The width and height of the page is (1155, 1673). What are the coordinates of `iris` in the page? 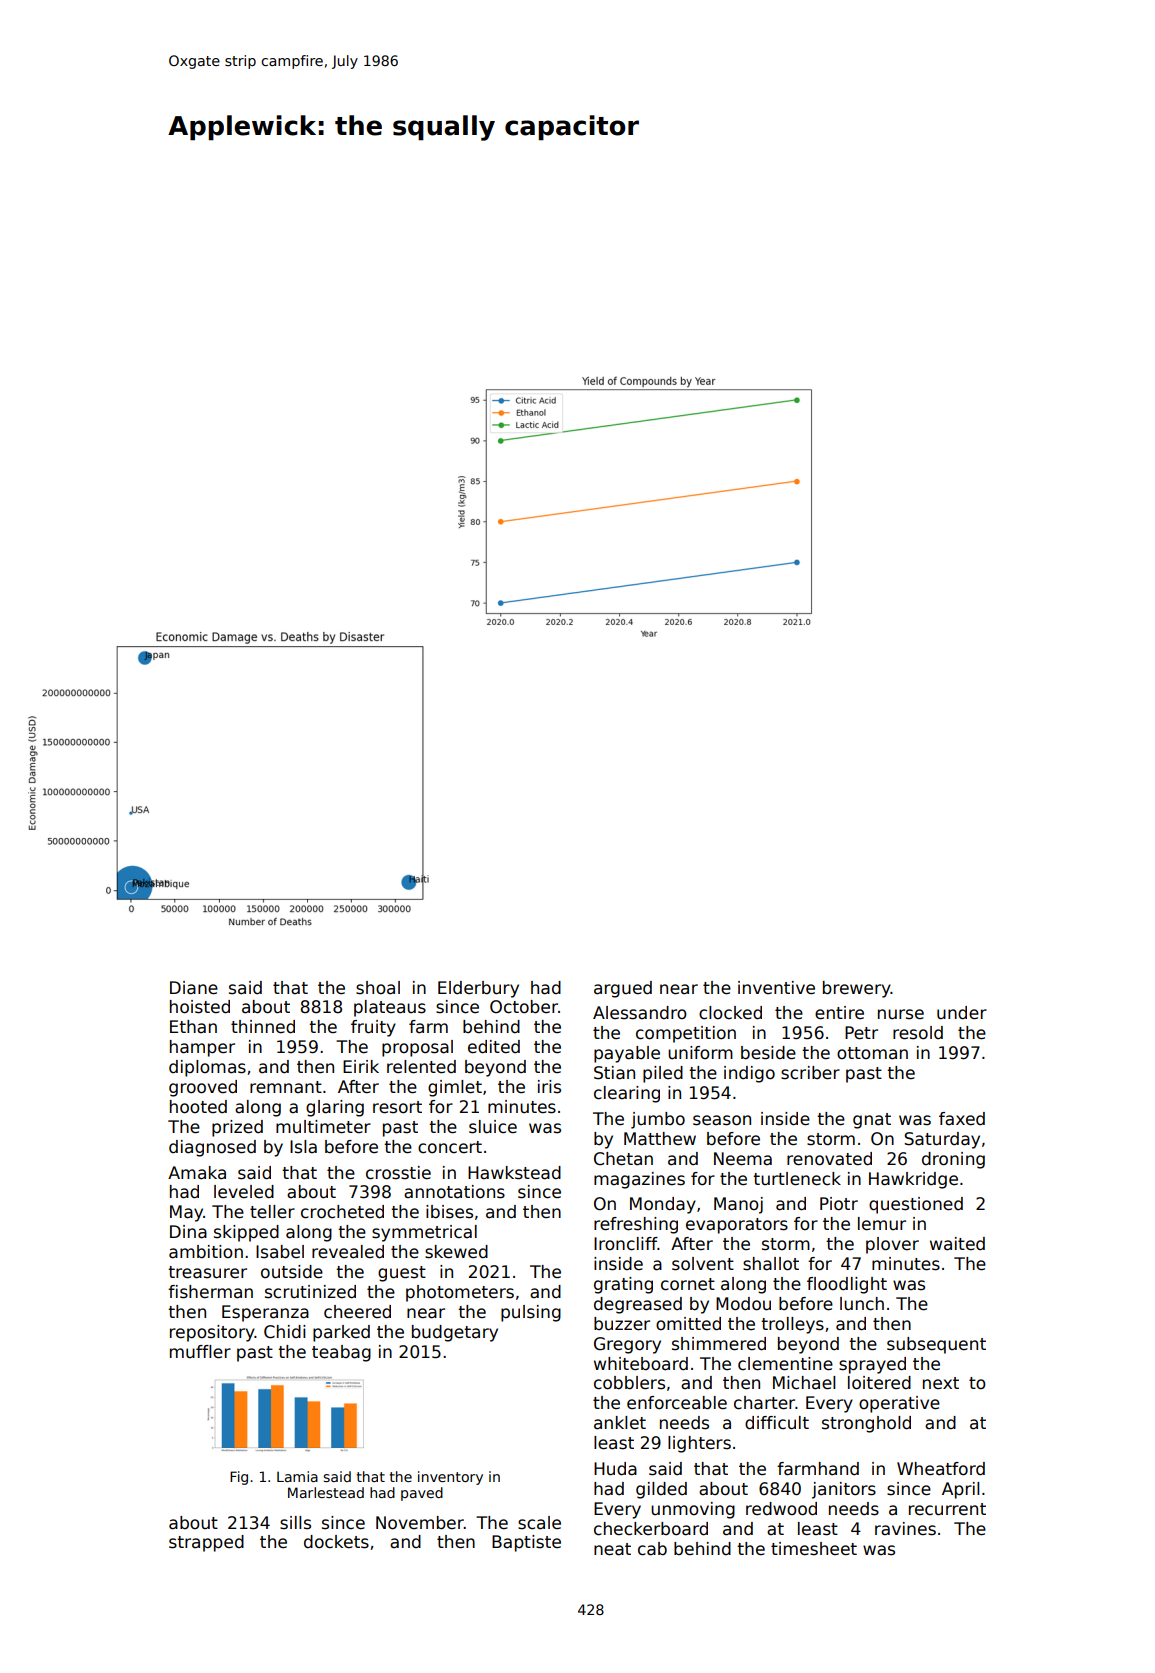 It's located at (549, 1087).
